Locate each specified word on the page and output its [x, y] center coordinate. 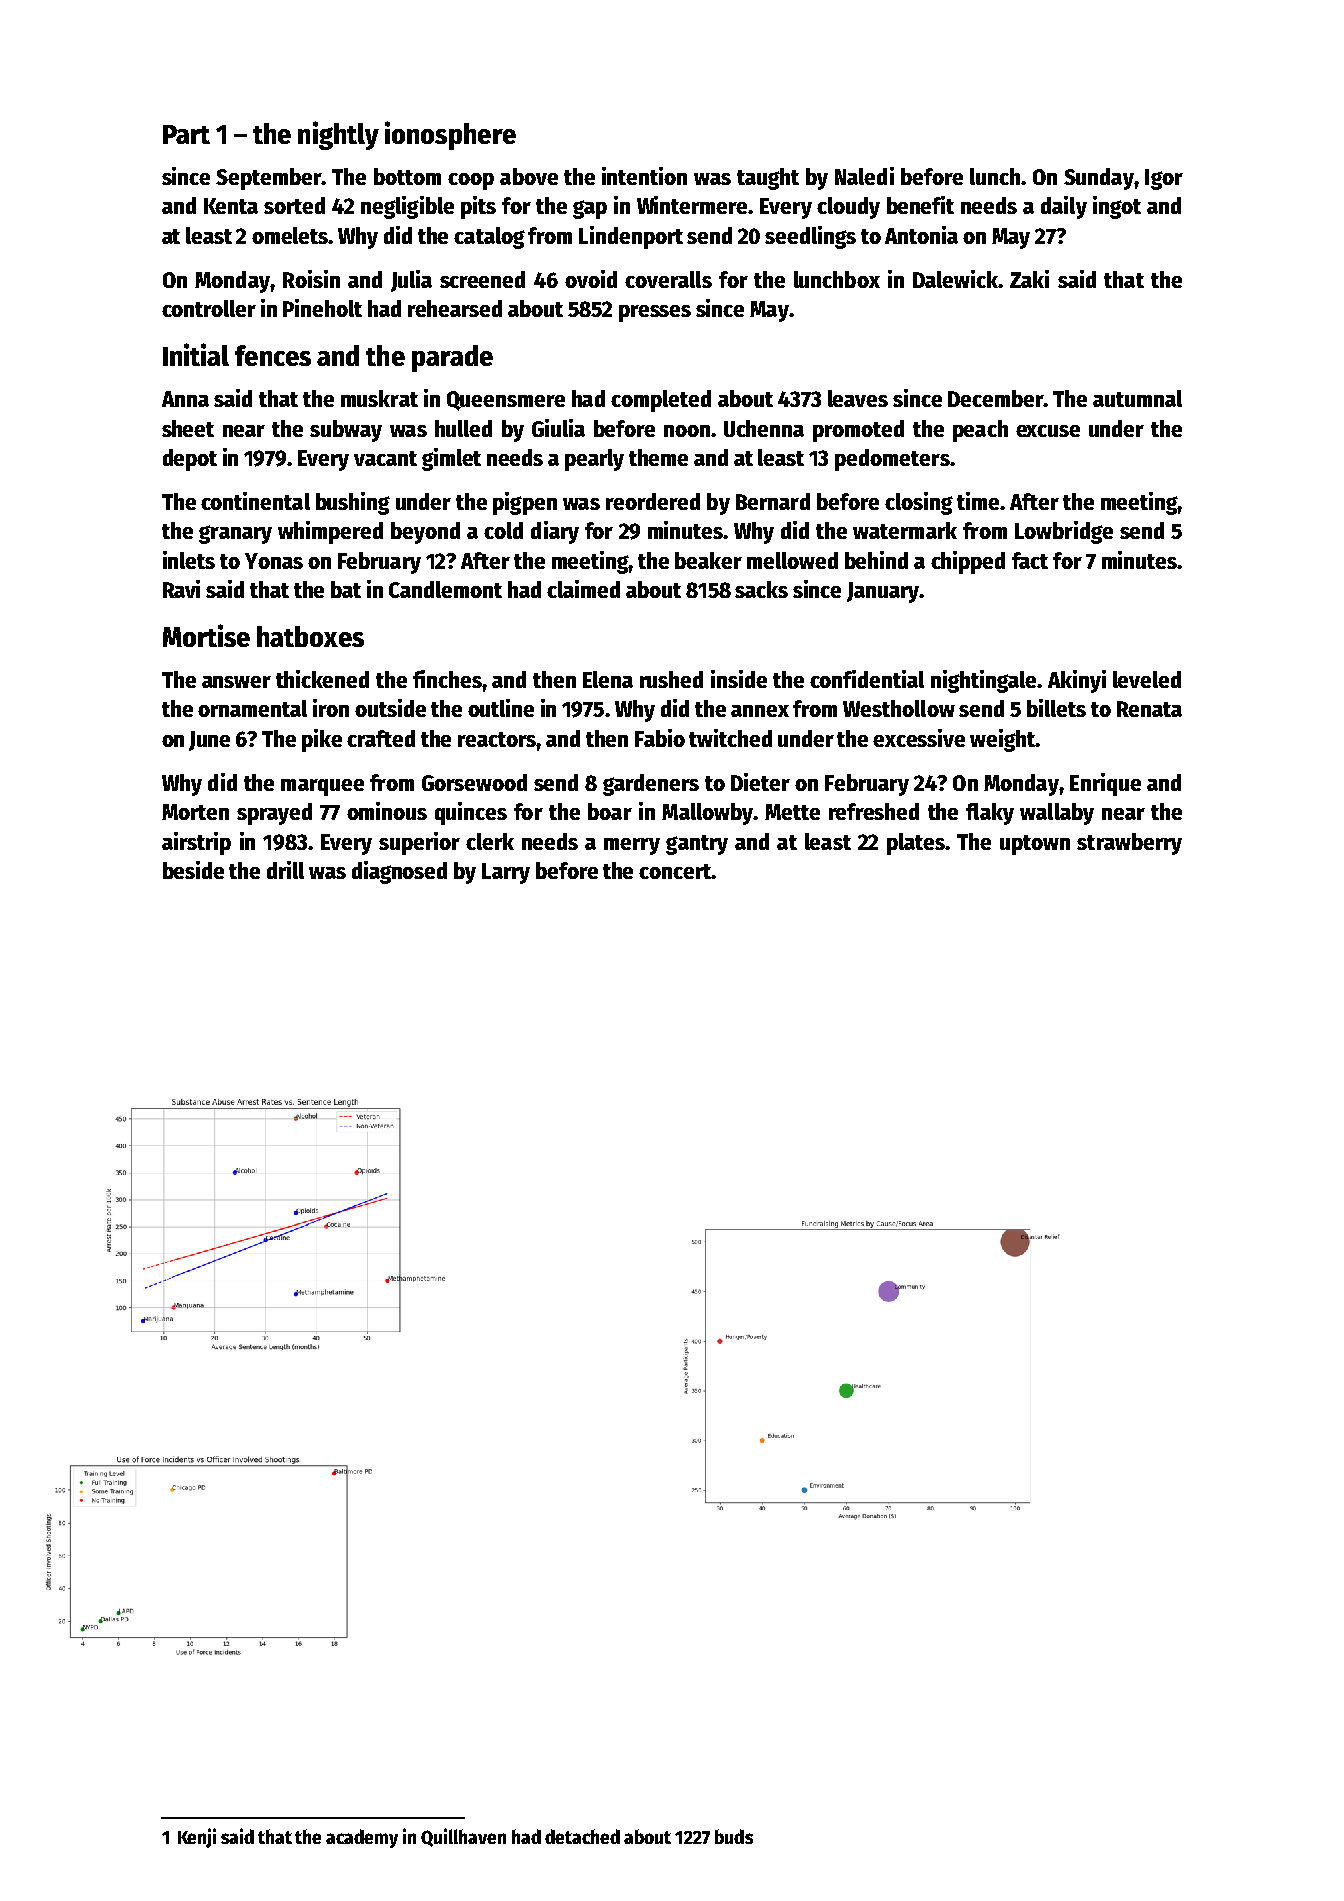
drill [285, 870]
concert [675, 871]
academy [362, 1838]
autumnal [1137, 398]
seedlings [810, 237]
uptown [1035, 845]
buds [734, 1836]
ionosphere [450, 135]
